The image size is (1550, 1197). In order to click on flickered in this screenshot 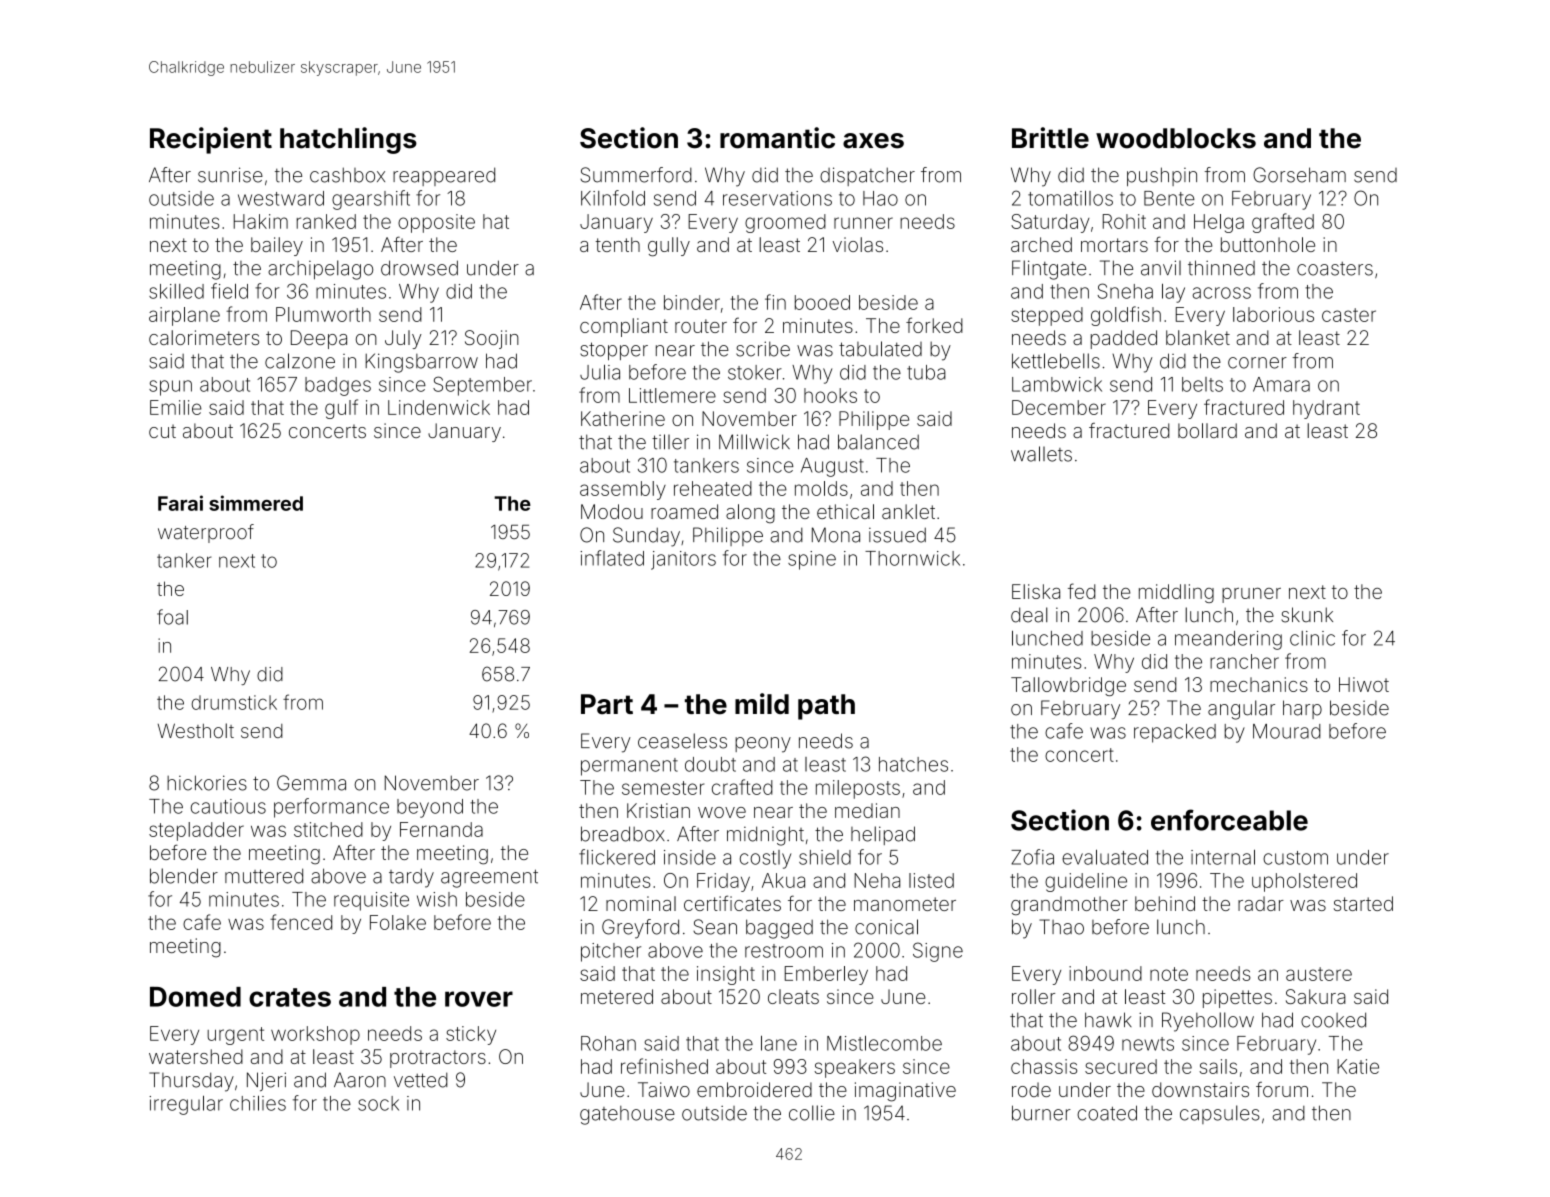, I will do `click(617, 857)`.
